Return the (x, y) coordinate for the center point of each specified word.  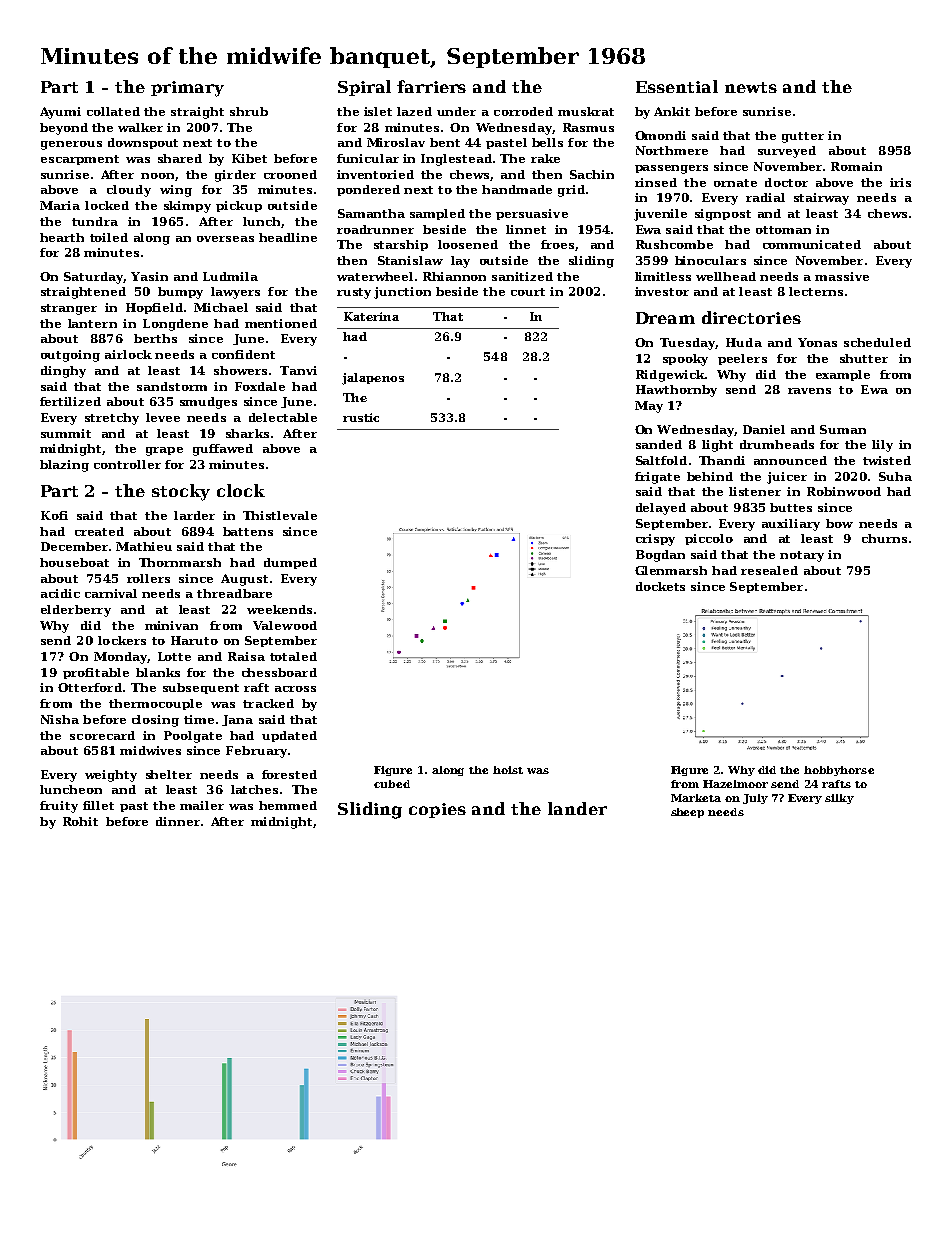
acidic (60, 593)
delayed (661, 509)
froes (557, 244)
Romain (856, 166)
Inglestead (456, 160)
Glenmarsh (671, 570)
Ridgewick (670, 376)
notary (802, 556)
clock (241, 490)
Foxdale (260, 386)
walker (140, 127)
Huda (744, 342)
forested (289, 774)
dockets (660, 586)
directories (751, 317)
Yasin (149, 276)
